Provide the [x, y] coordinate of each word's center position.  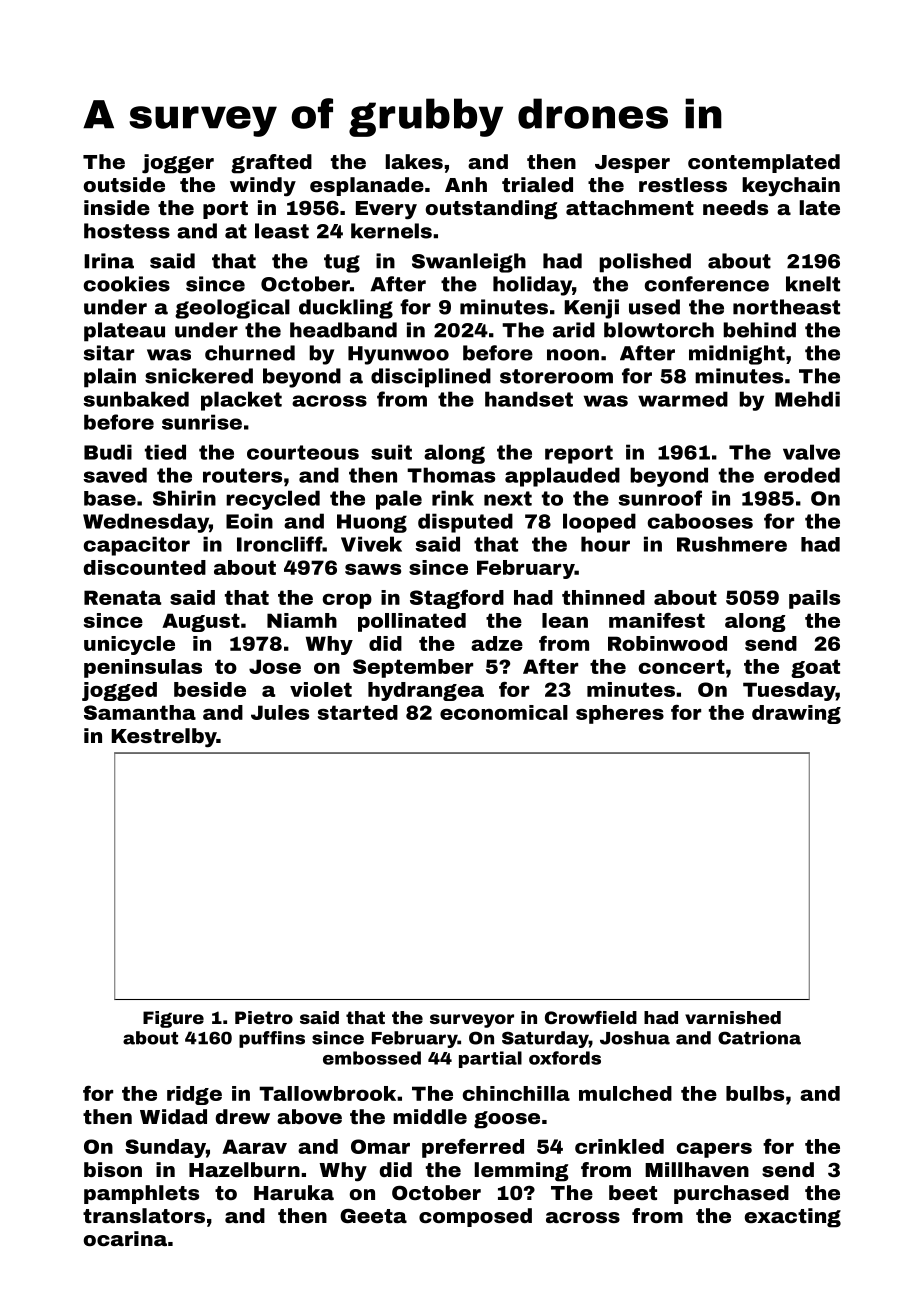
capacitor [137, 546]
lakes [414, 161]
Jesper [632, 164]
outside [124, 184]
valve [811, 452]
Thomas [451, 475]
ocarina [125, 1238]
